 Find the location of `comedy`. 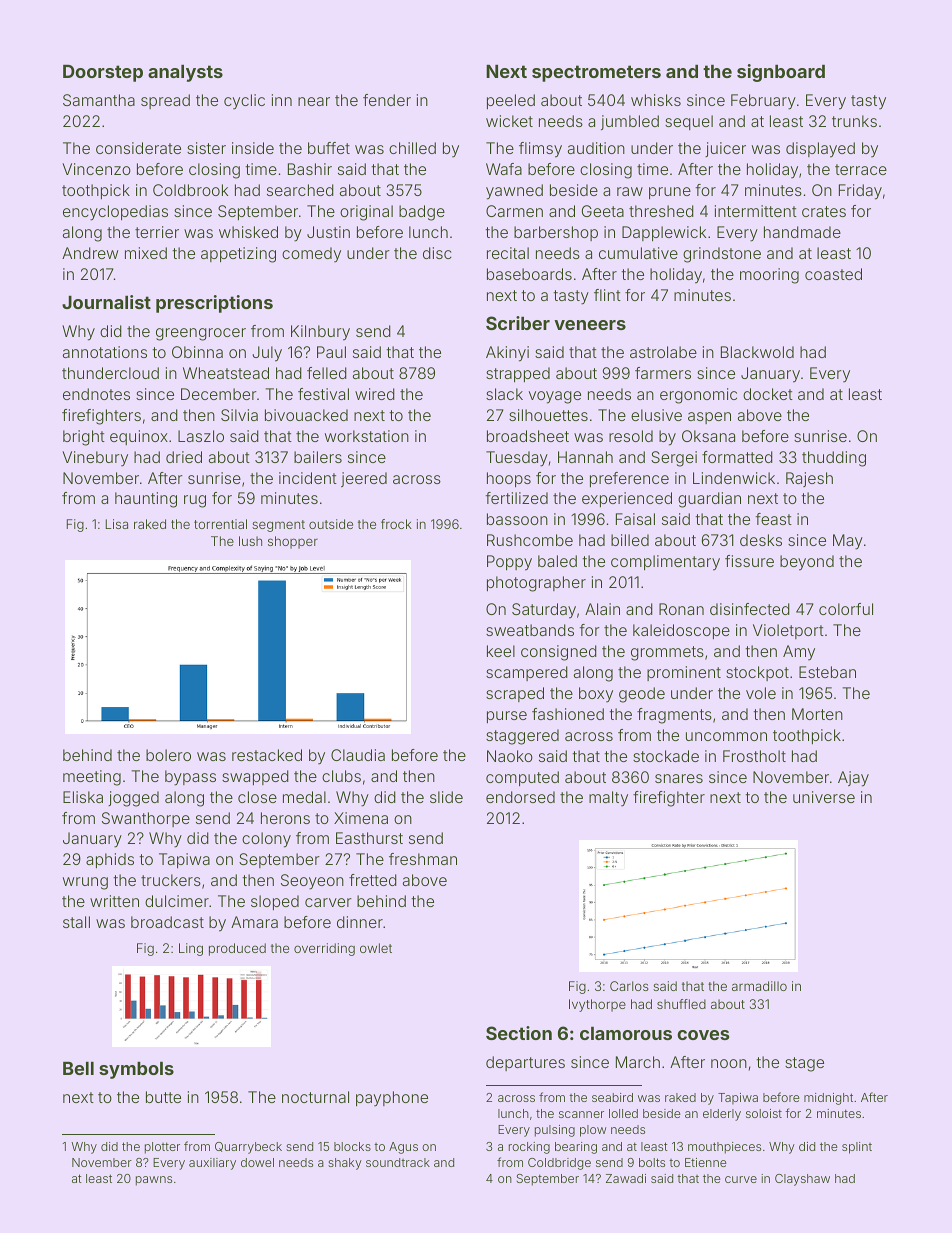

comedy is located at coordinates (311, 255).
